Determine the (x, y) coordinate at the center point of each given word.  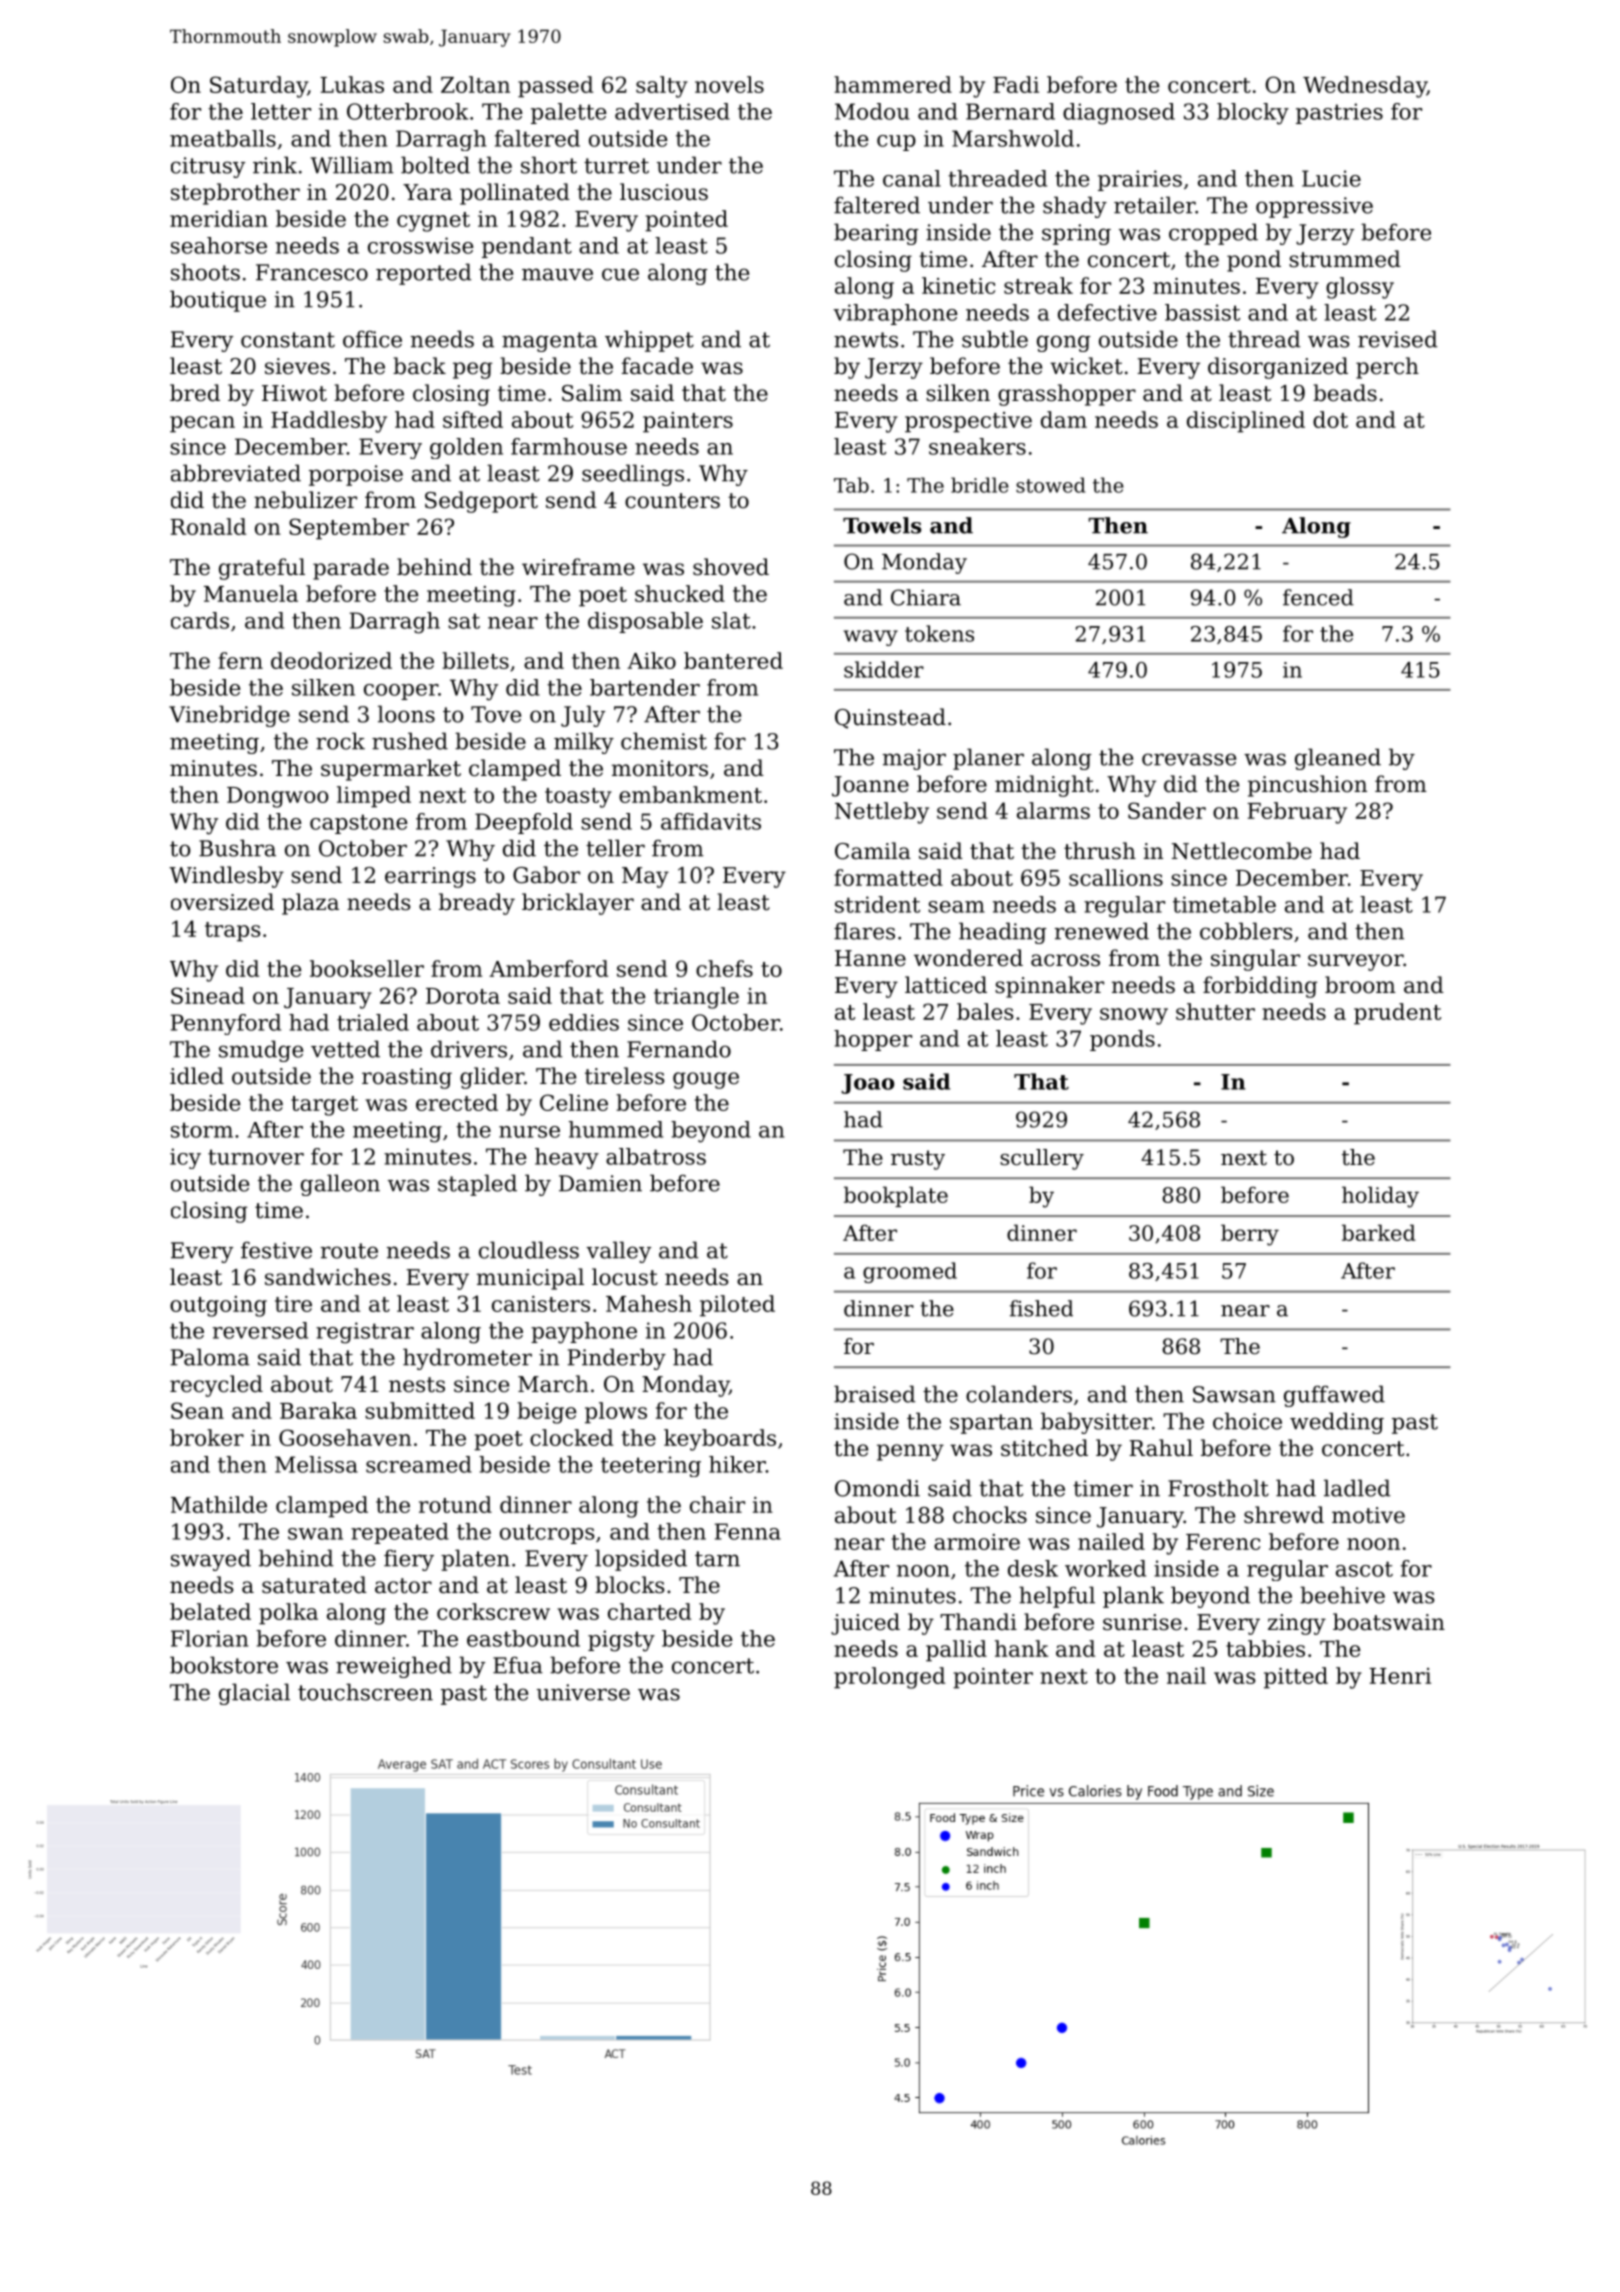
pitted (1296, 1678)
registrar (365, 1333)
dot (1330, 419)
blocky (1253, 114)
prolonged (889, 1678)
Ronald (208, 526)
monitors (660, 768)
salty (662, 87)
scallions (1116, 877)
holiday (1380, 1197)
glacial (254, 1694)
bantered (733, 660)
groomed (910, 1272)
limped (374, 797)
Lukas (352, 84)
